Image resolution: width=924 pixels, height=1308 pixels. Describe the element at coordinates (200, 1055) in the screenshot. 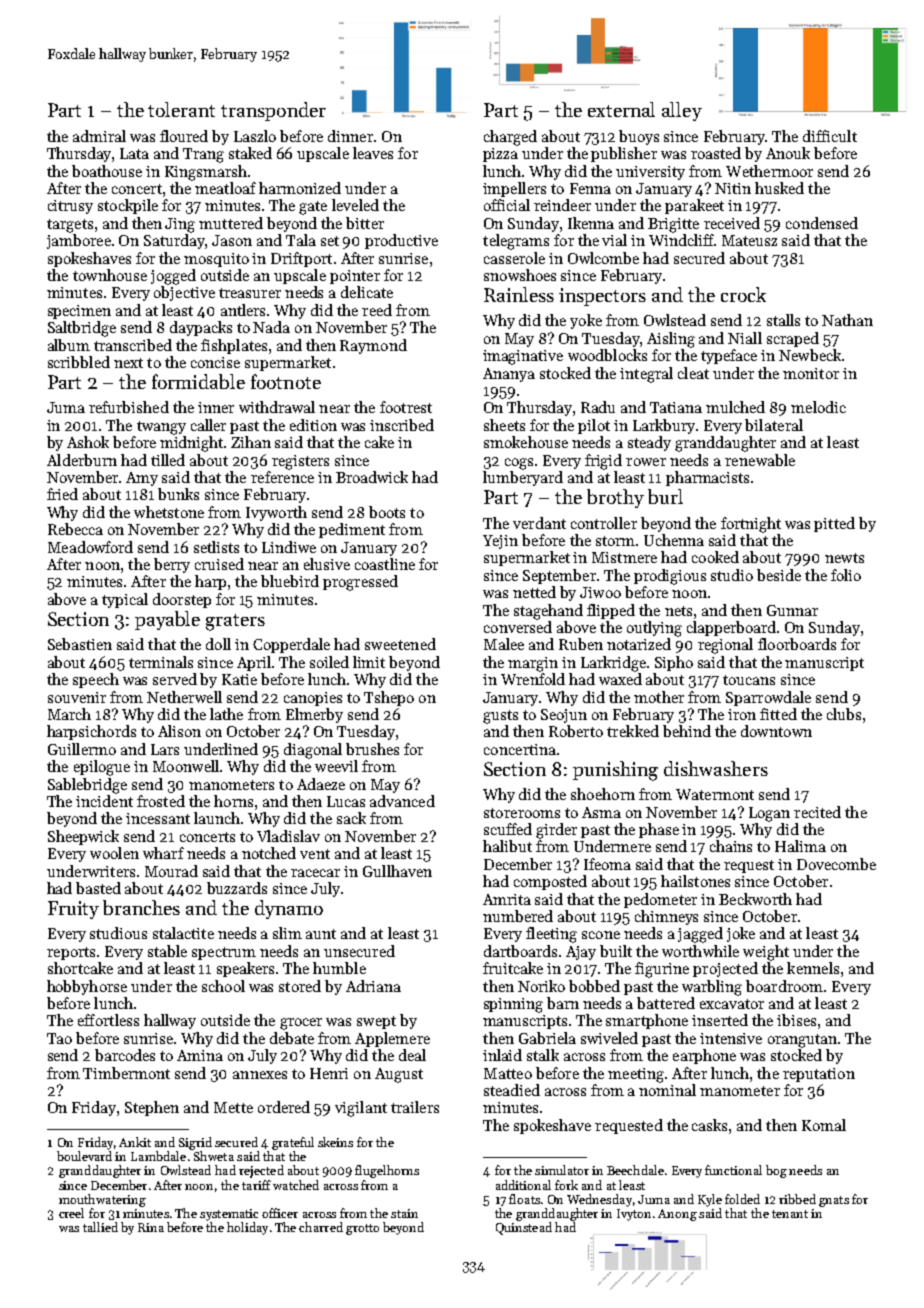

I see `Amina` at that location.
